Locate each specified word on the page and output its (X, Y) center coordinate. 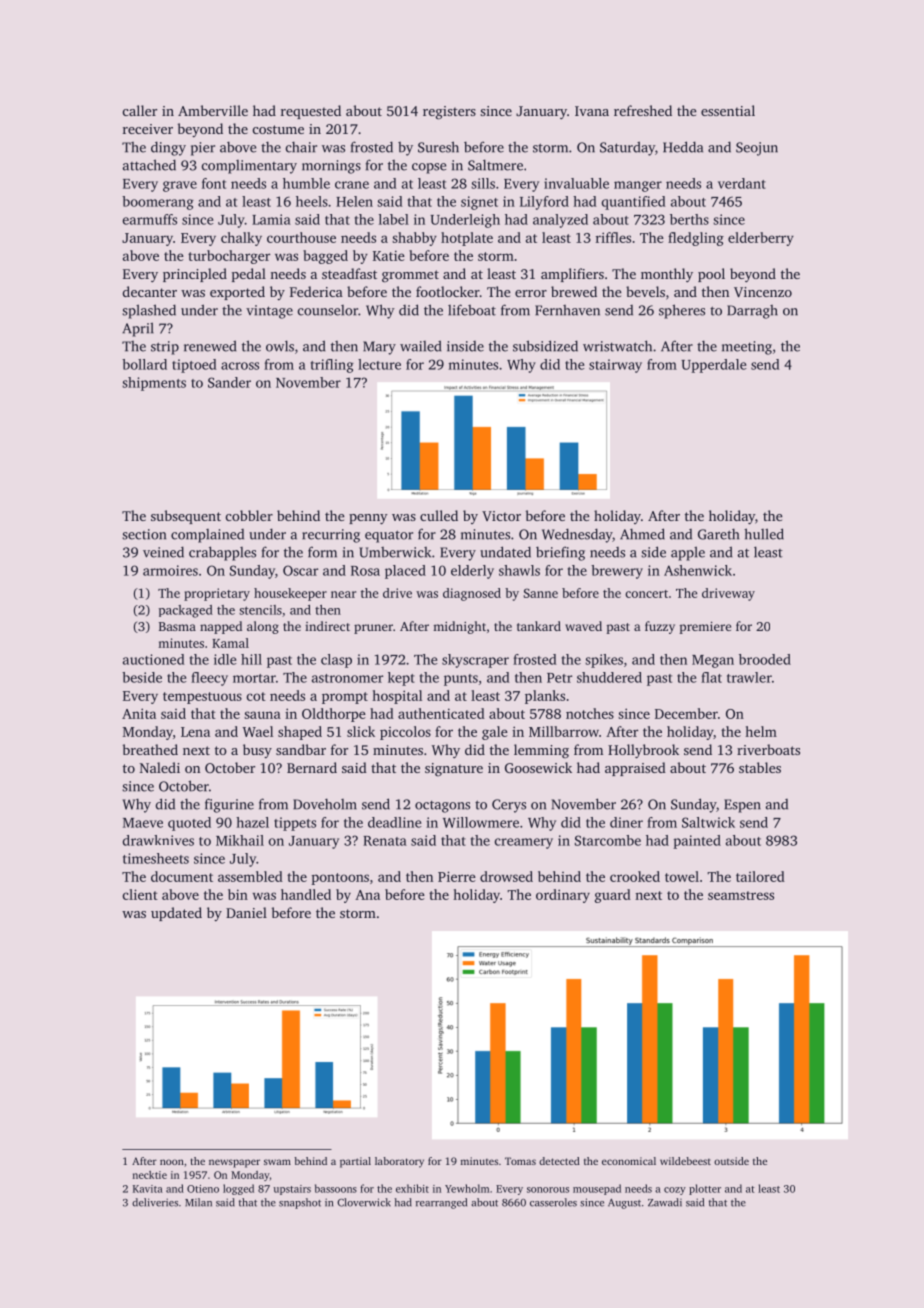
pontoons (340, 879)
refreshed (643, 110)
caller (140, 110)
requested (311, 112)
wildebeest (685, 1161)
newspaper (234, 1163)
